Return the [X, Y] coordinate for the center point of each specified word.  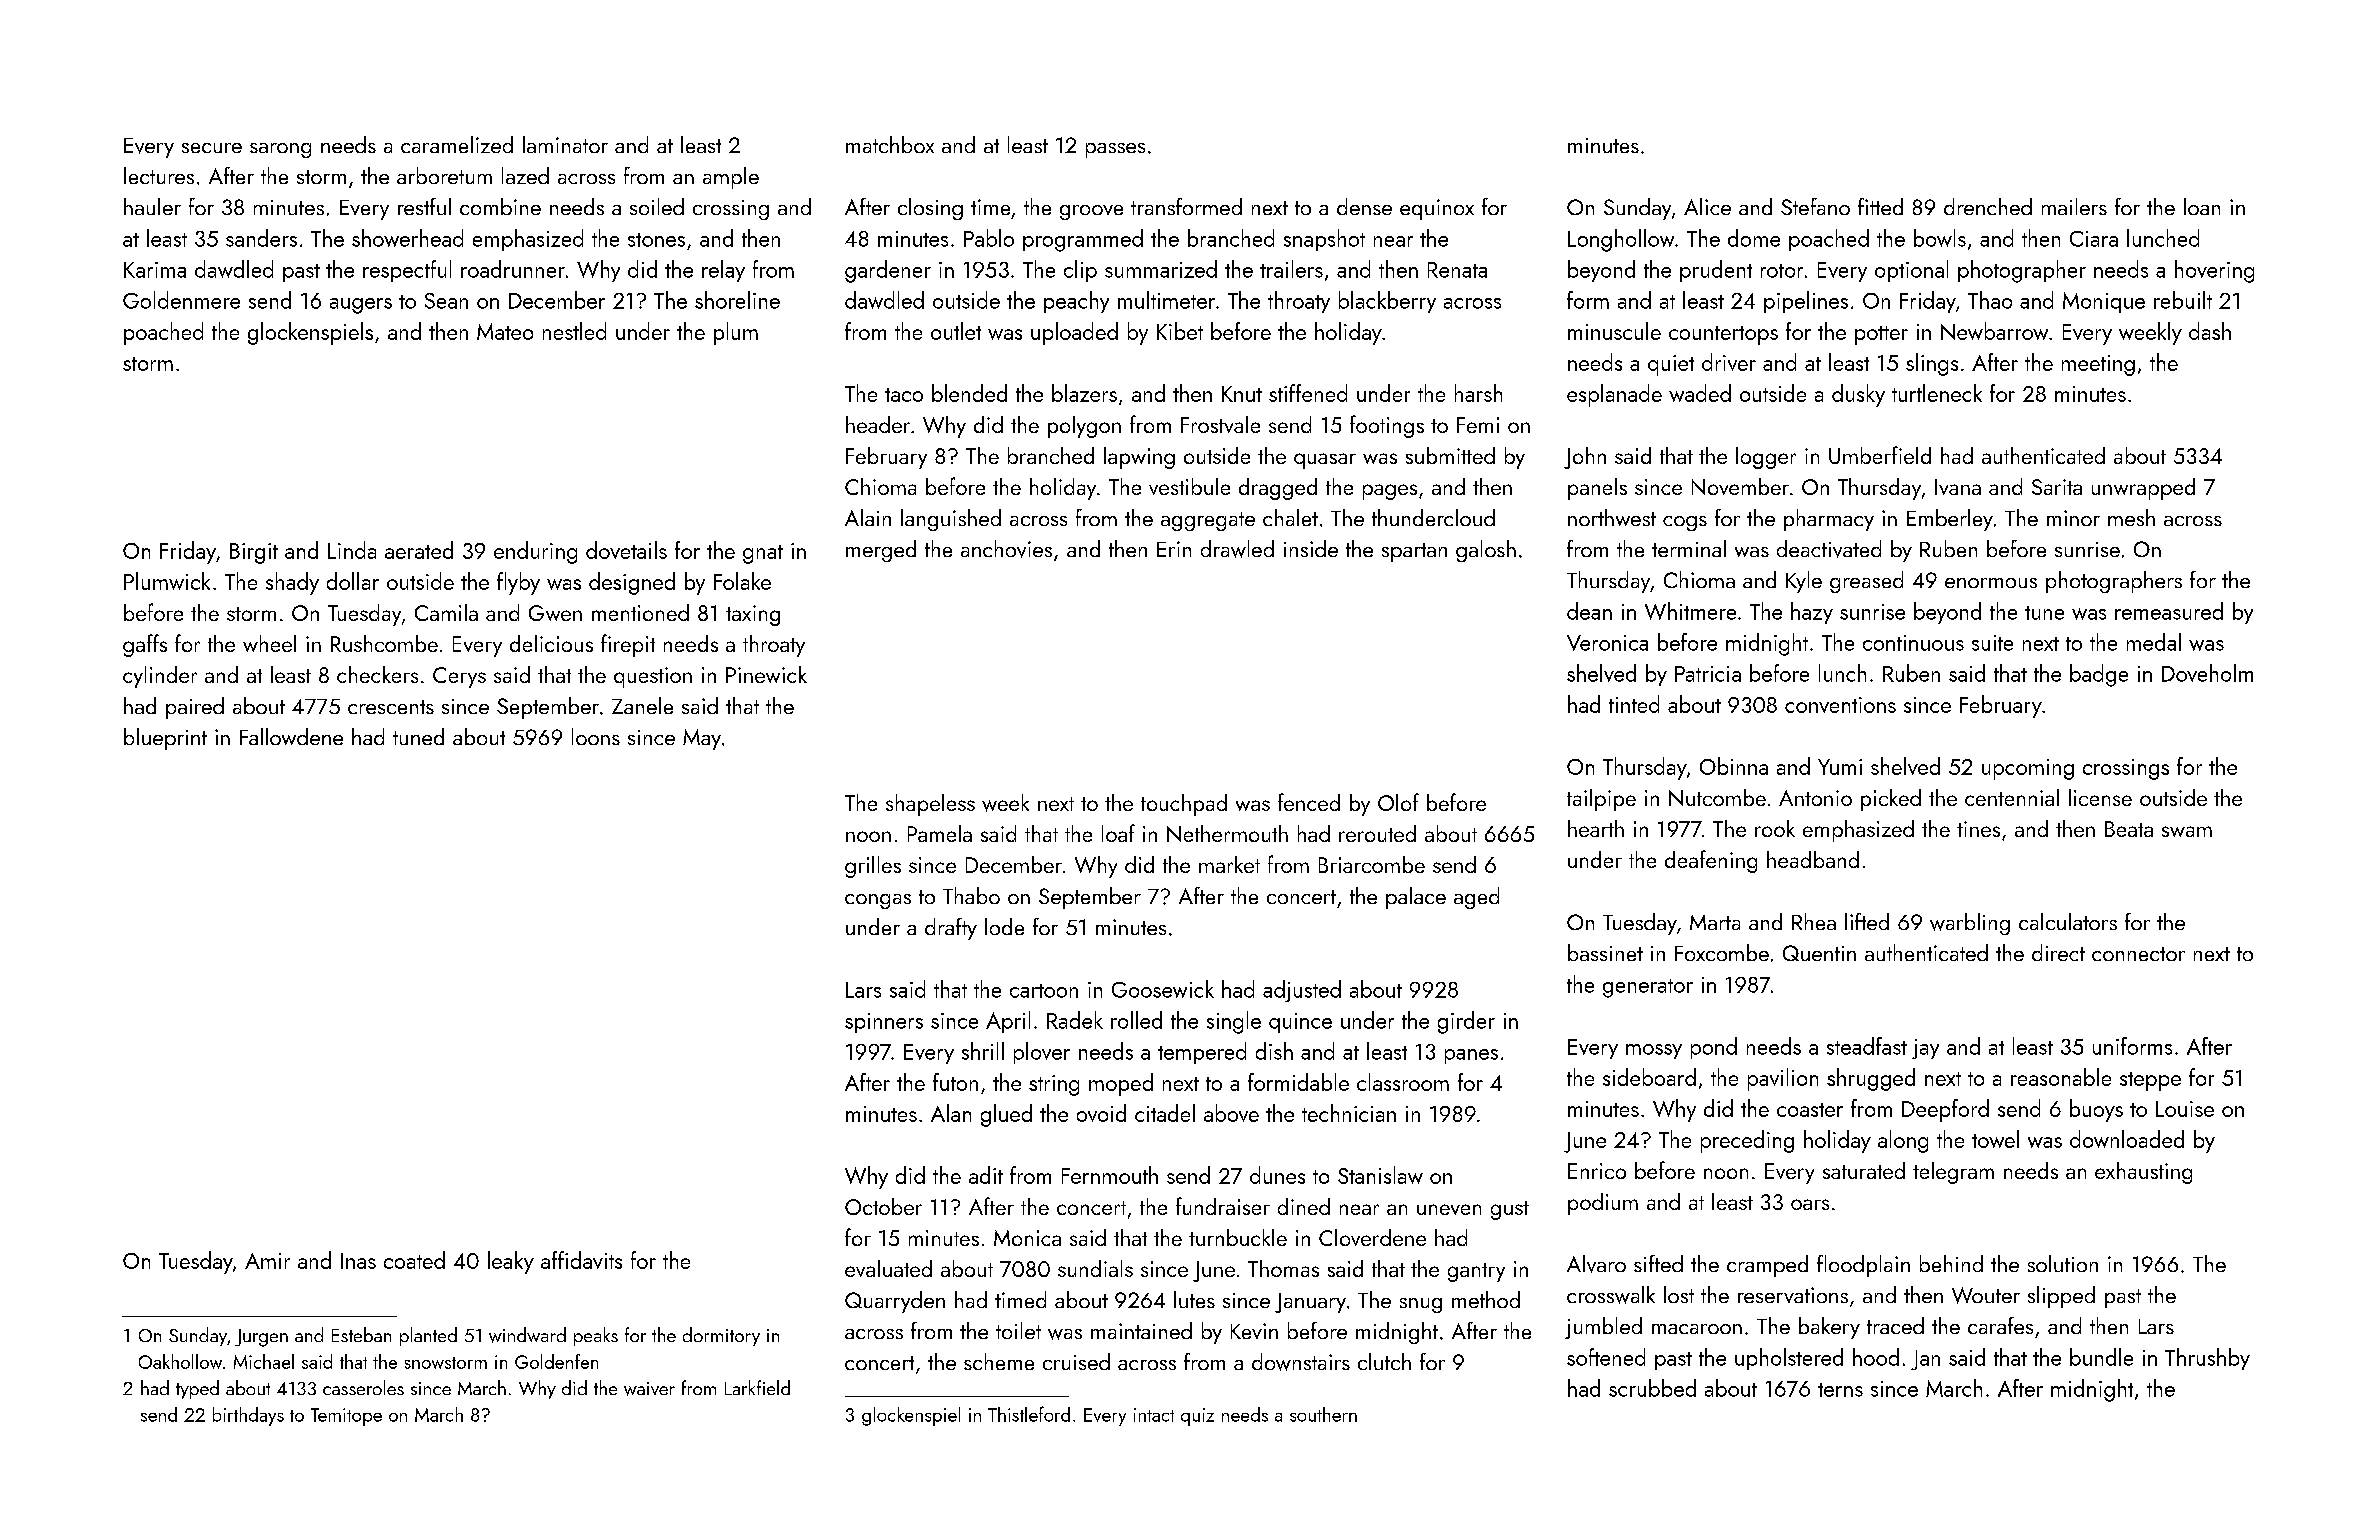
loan [2202, 206]
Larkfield [757, 1387]
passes [1115, 150]
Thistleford [1029, 1414]
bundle [2101, 1357]
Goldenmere [181, 300]
